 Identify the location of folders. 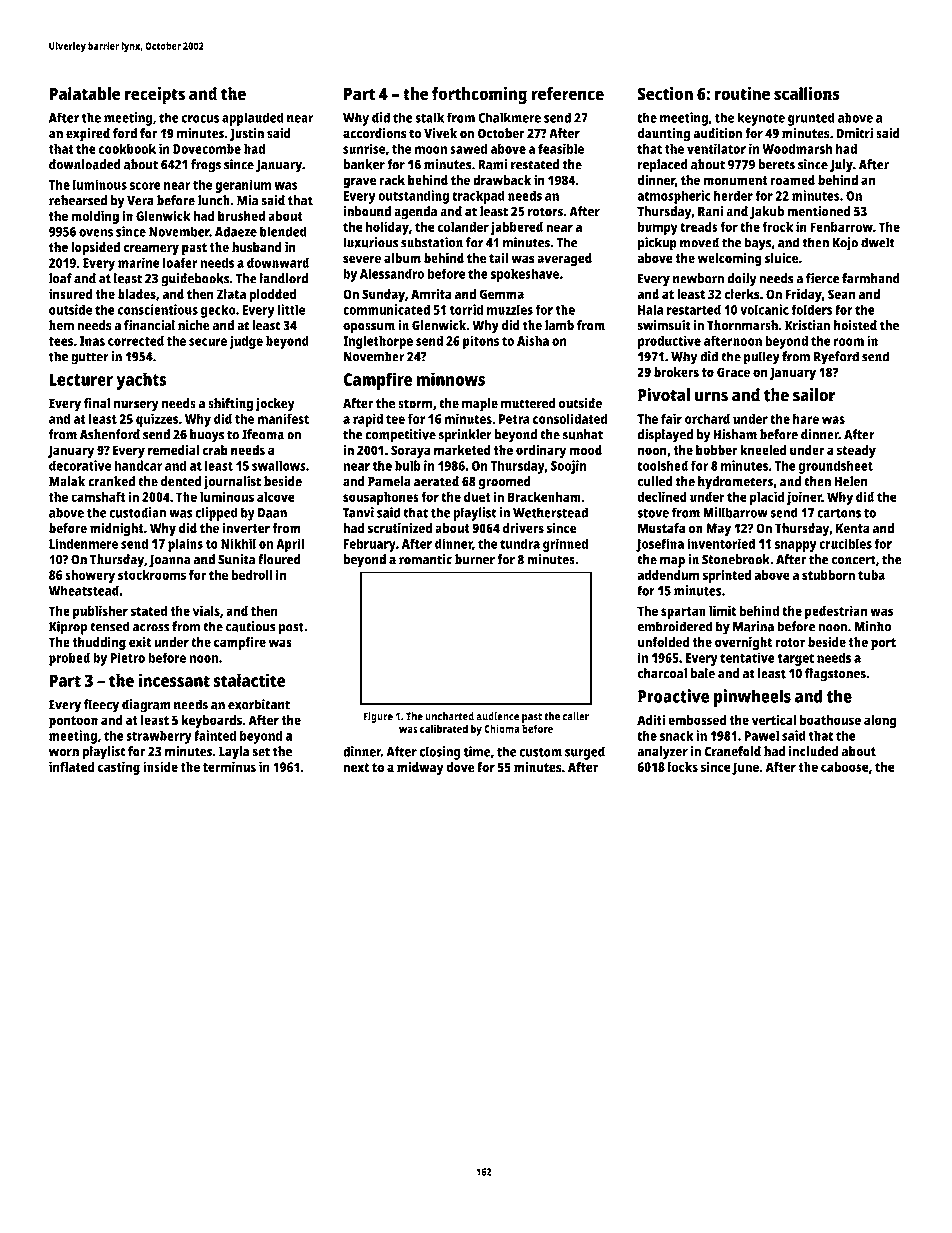
(812, 309).
